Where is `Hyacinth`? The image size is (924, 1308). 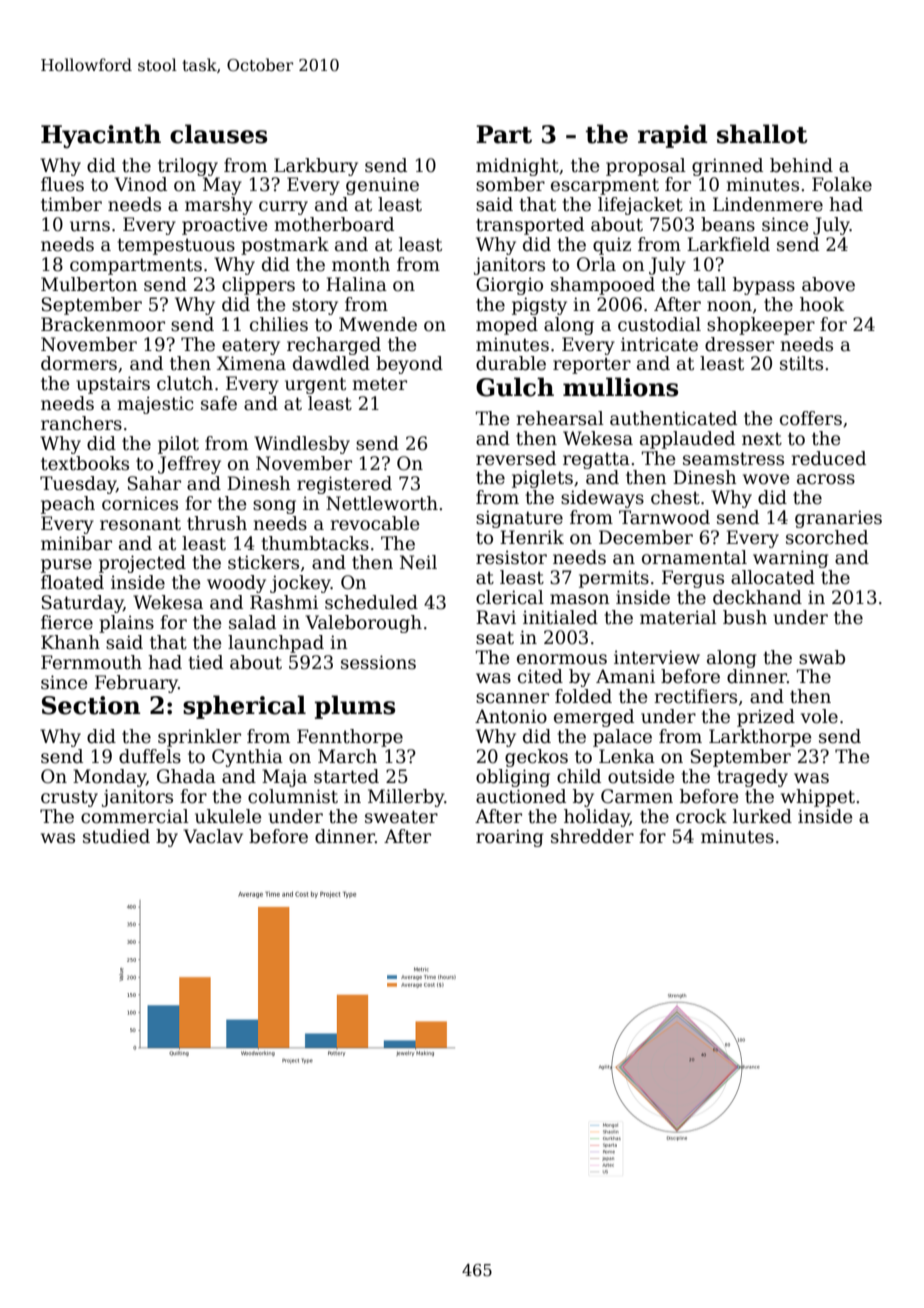
Hyacinth is located at coordinates (101, 136).
